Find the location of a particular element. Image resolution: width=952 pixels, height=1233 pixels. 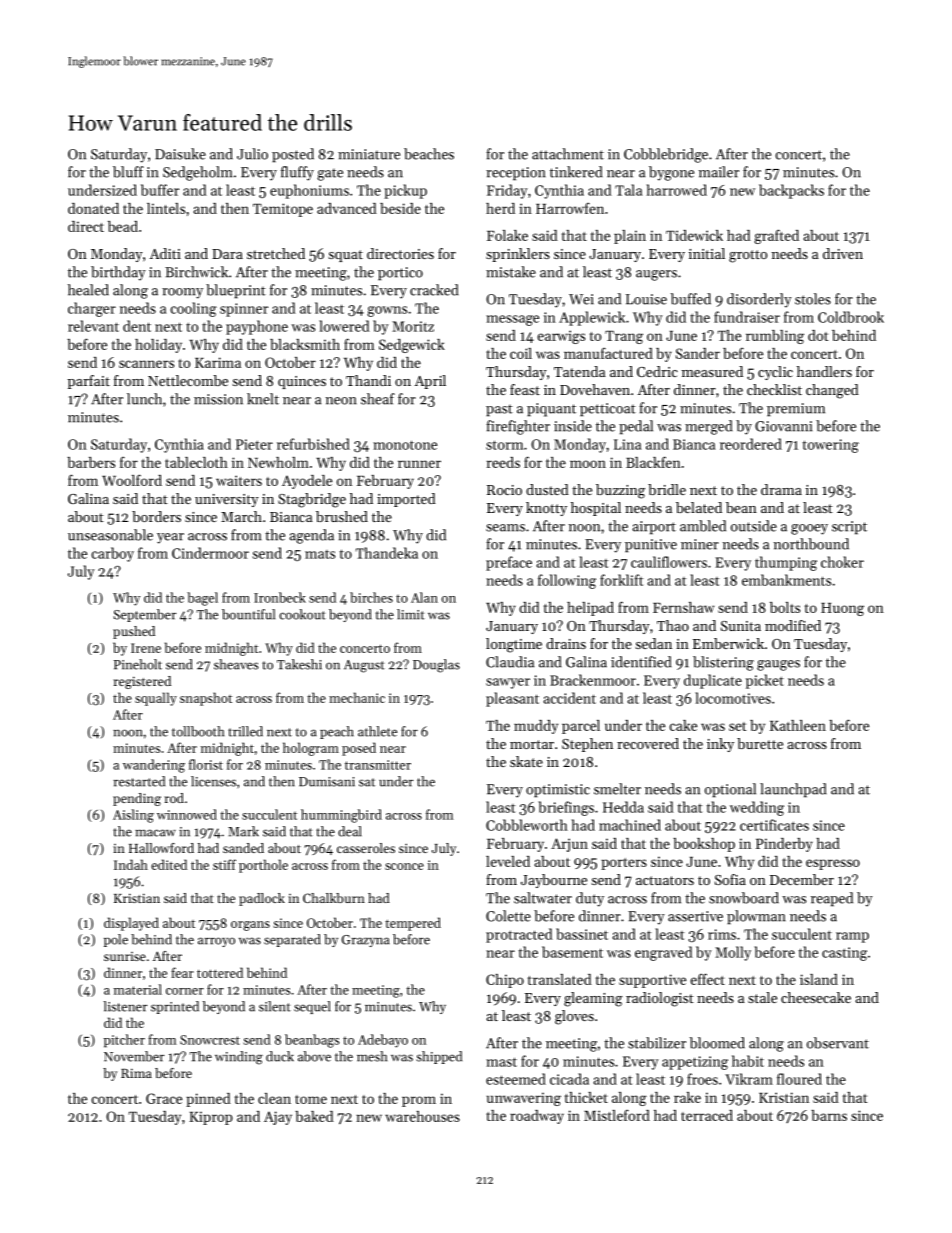

reordered is located at coordinates (751, 444).
